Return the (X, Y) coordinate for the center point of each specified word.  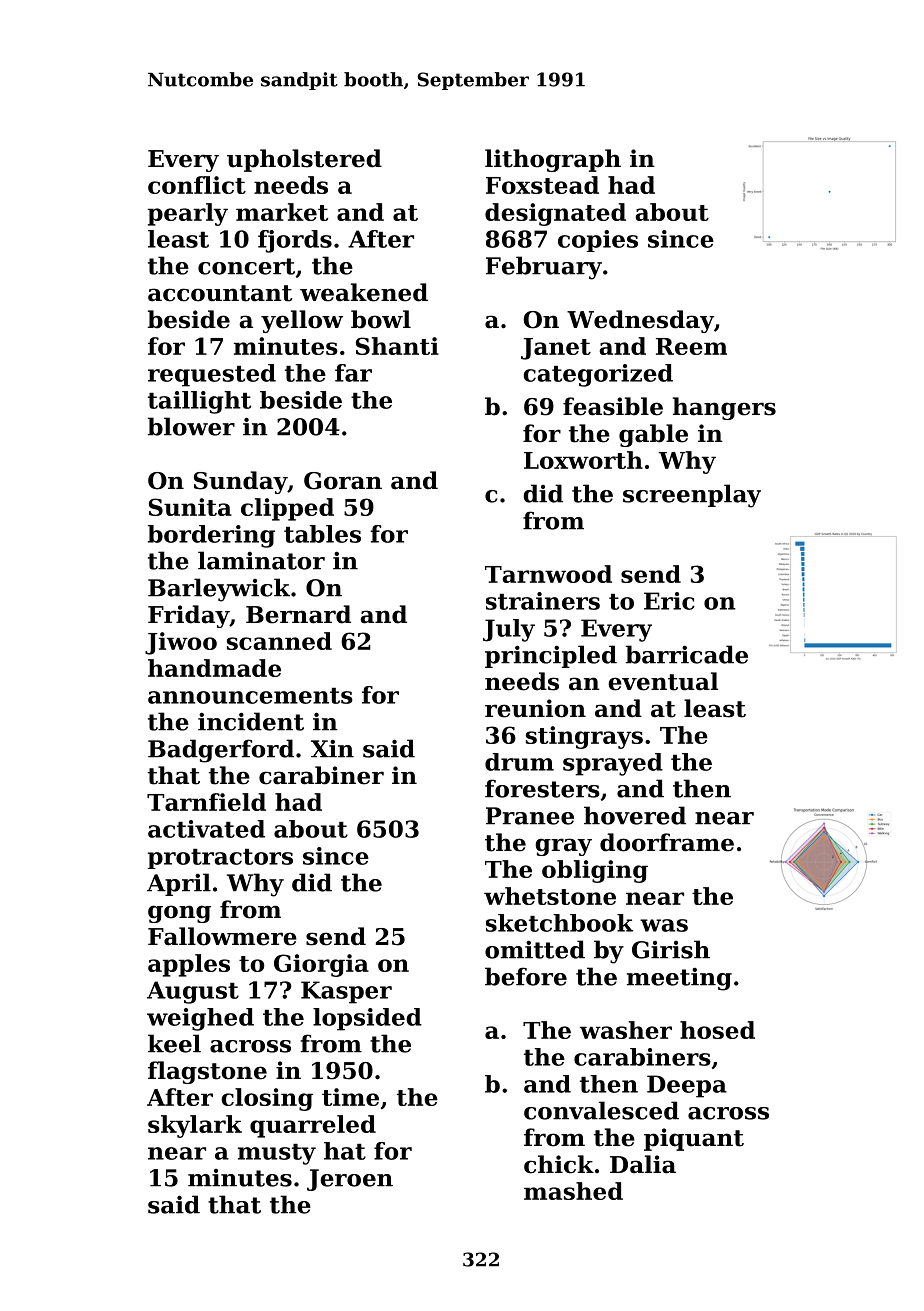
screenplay (692, 496)
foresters (542, 788)
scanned (279, 641)
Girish (671, 949)
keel (174, 1043)
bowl (381, 319)
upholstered (304, 160)
